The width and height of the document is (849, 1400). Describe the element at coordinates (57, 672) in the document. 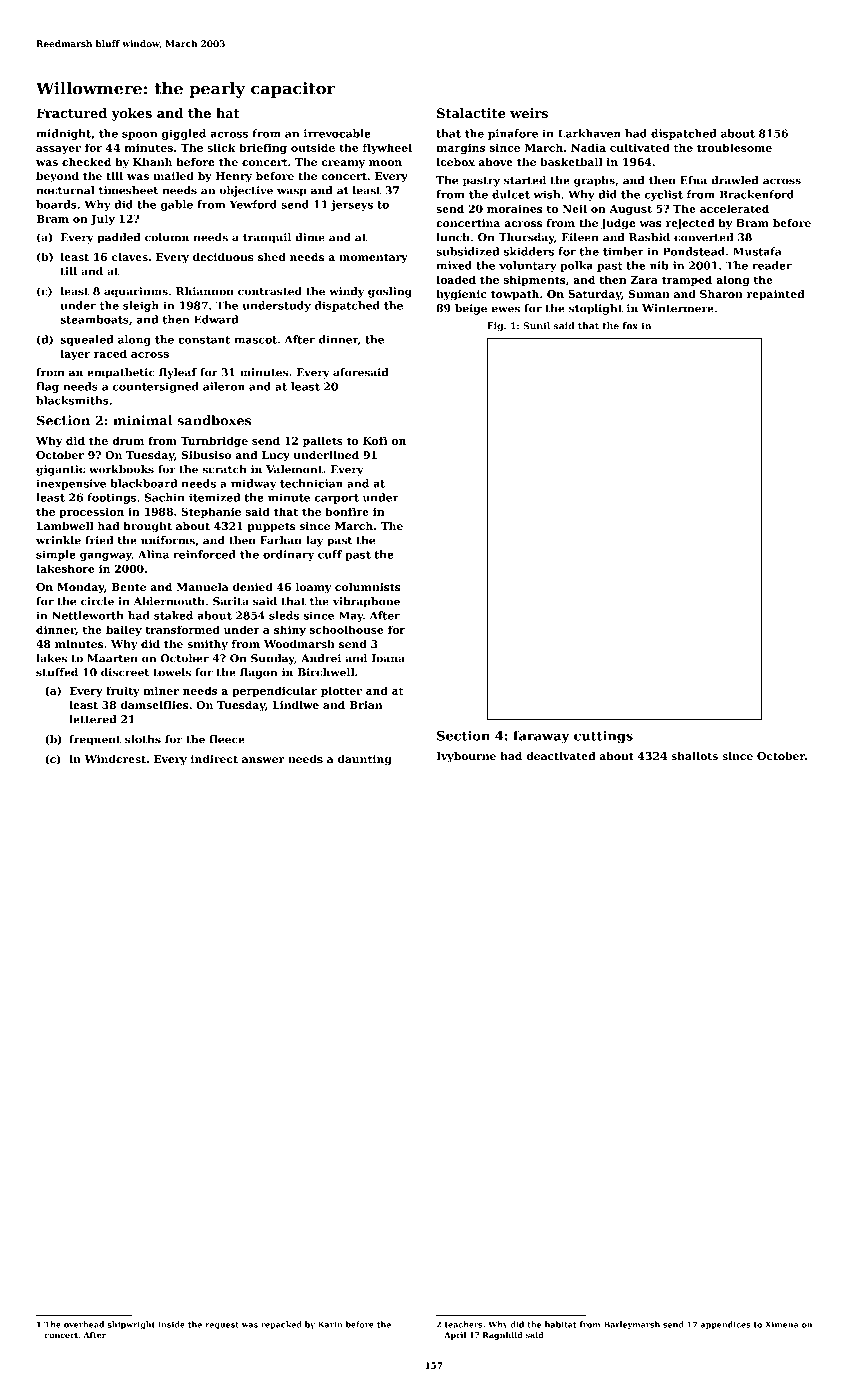

I see `stuffed` at that location.
